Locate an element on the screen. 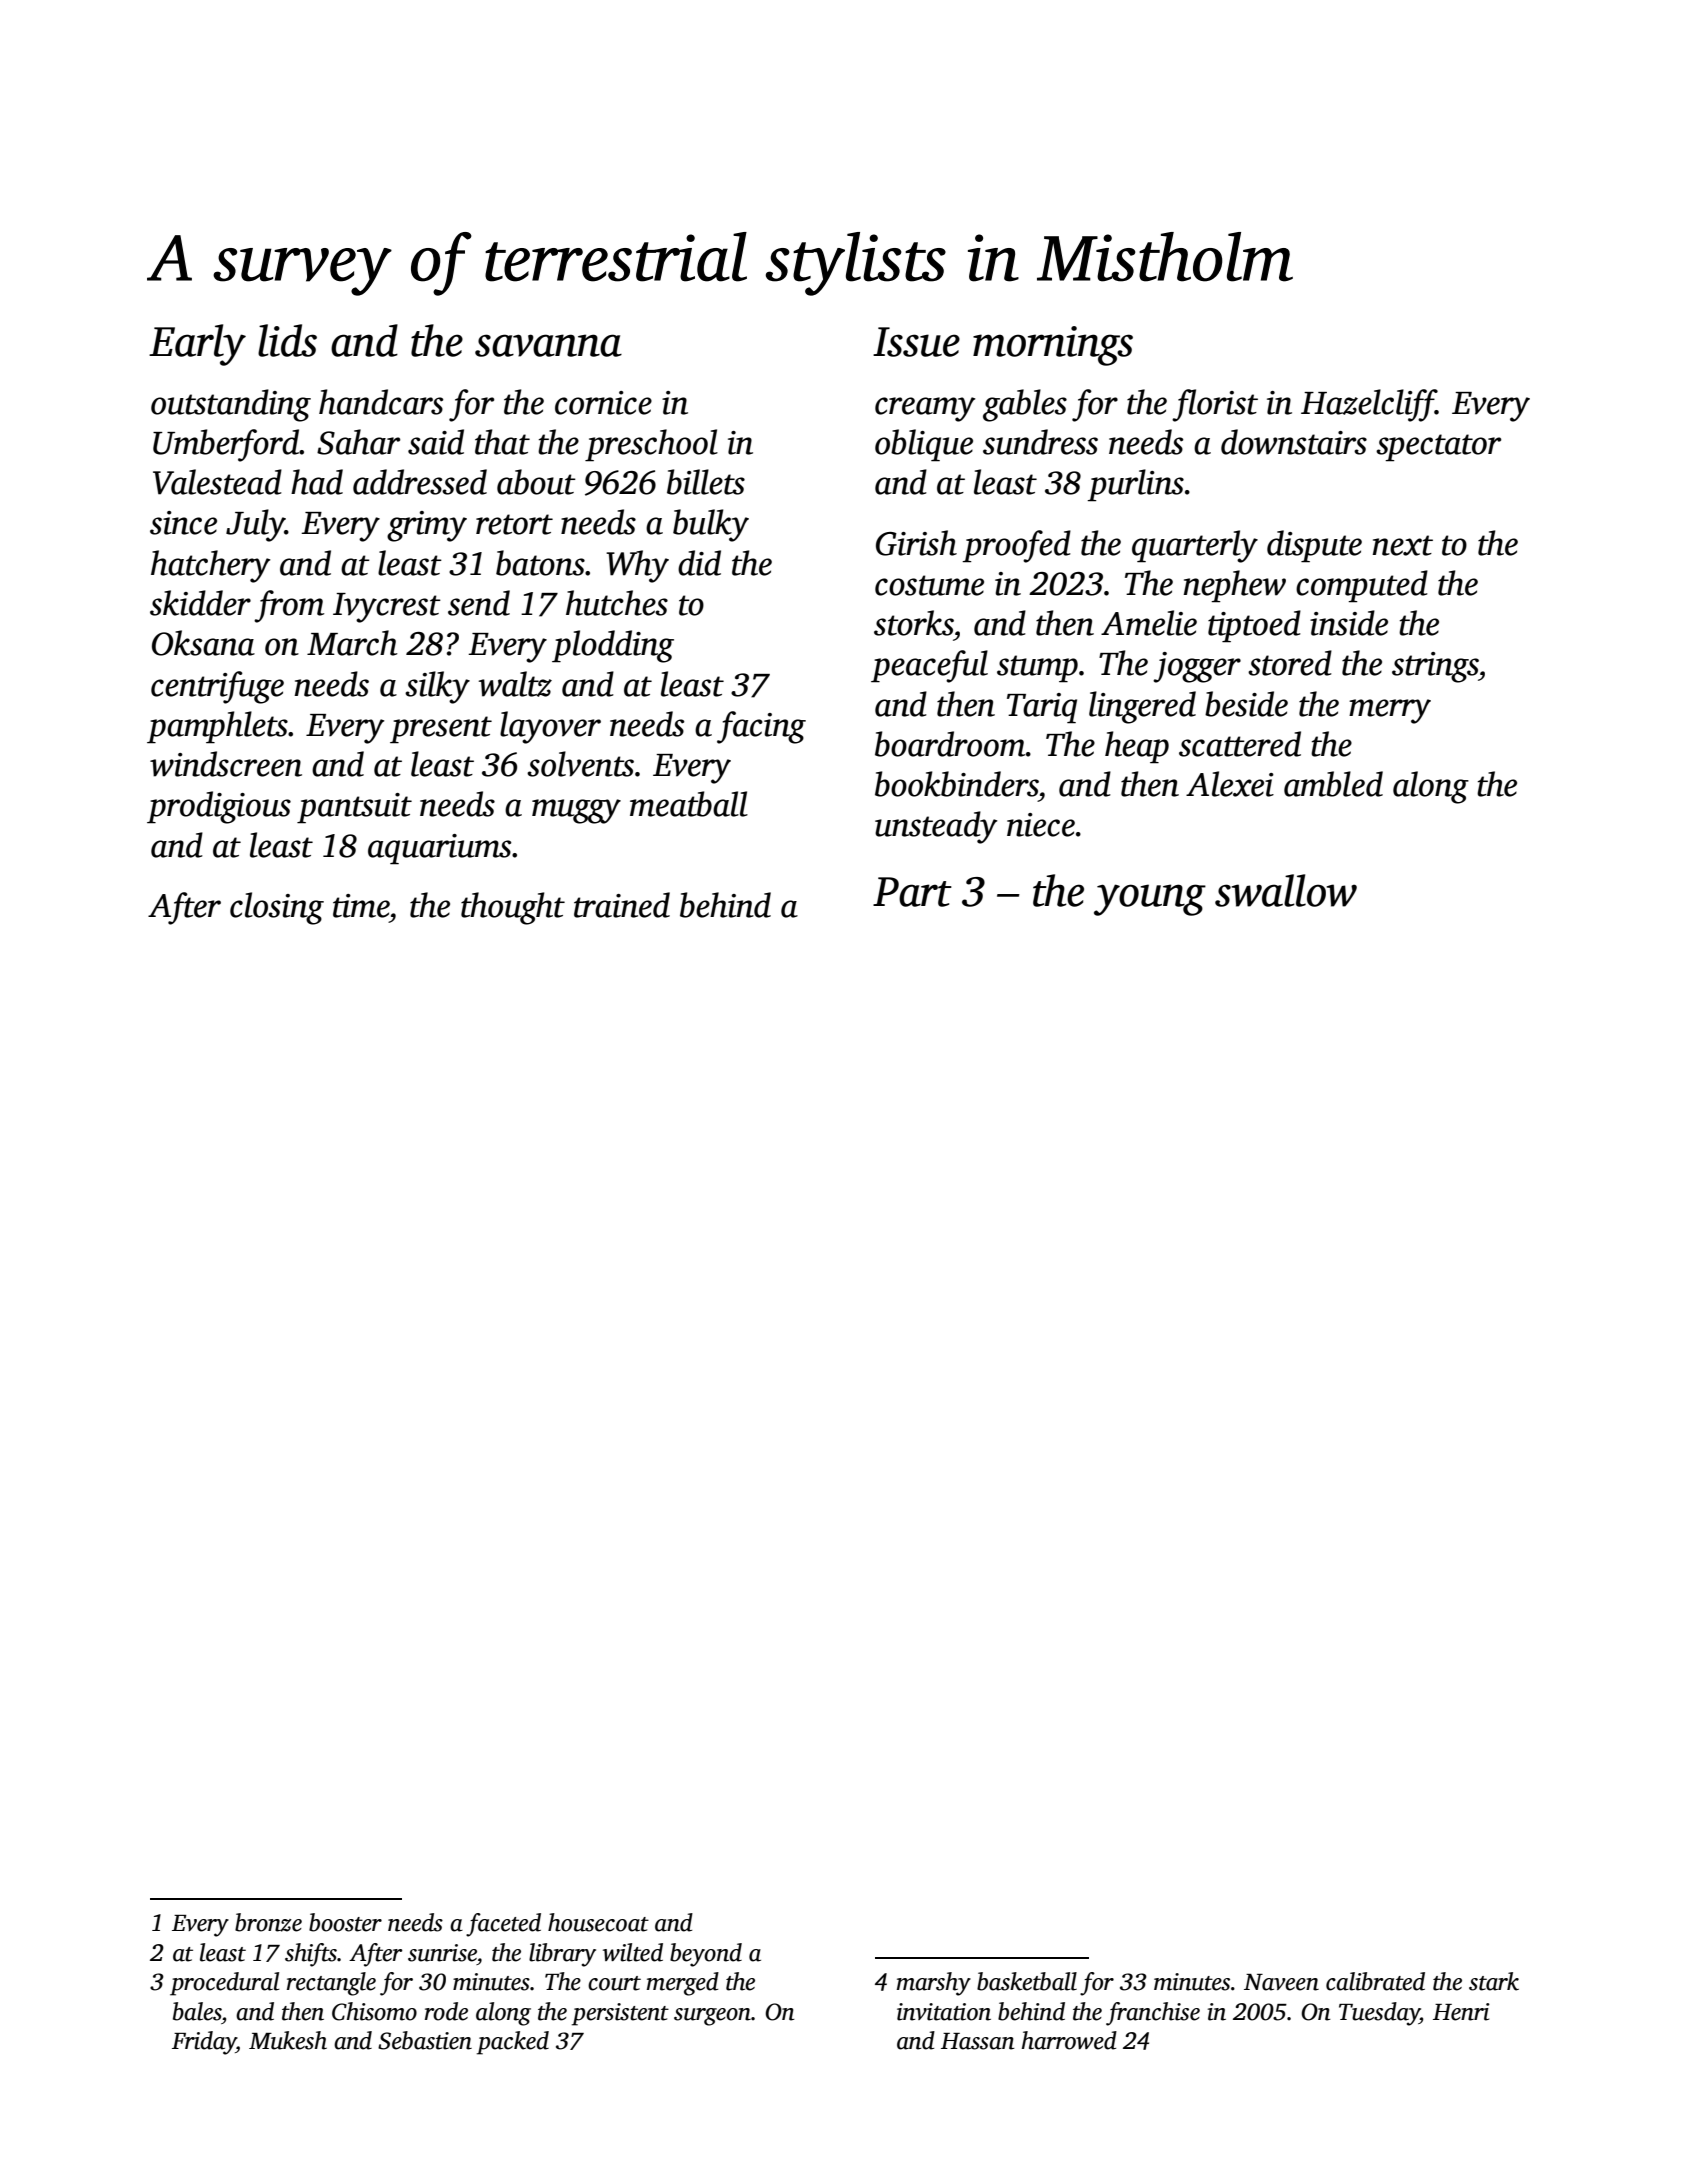 The height and width of the screenshot is (2178, 1683). Hassan is located at coordinates (978, 2041).
